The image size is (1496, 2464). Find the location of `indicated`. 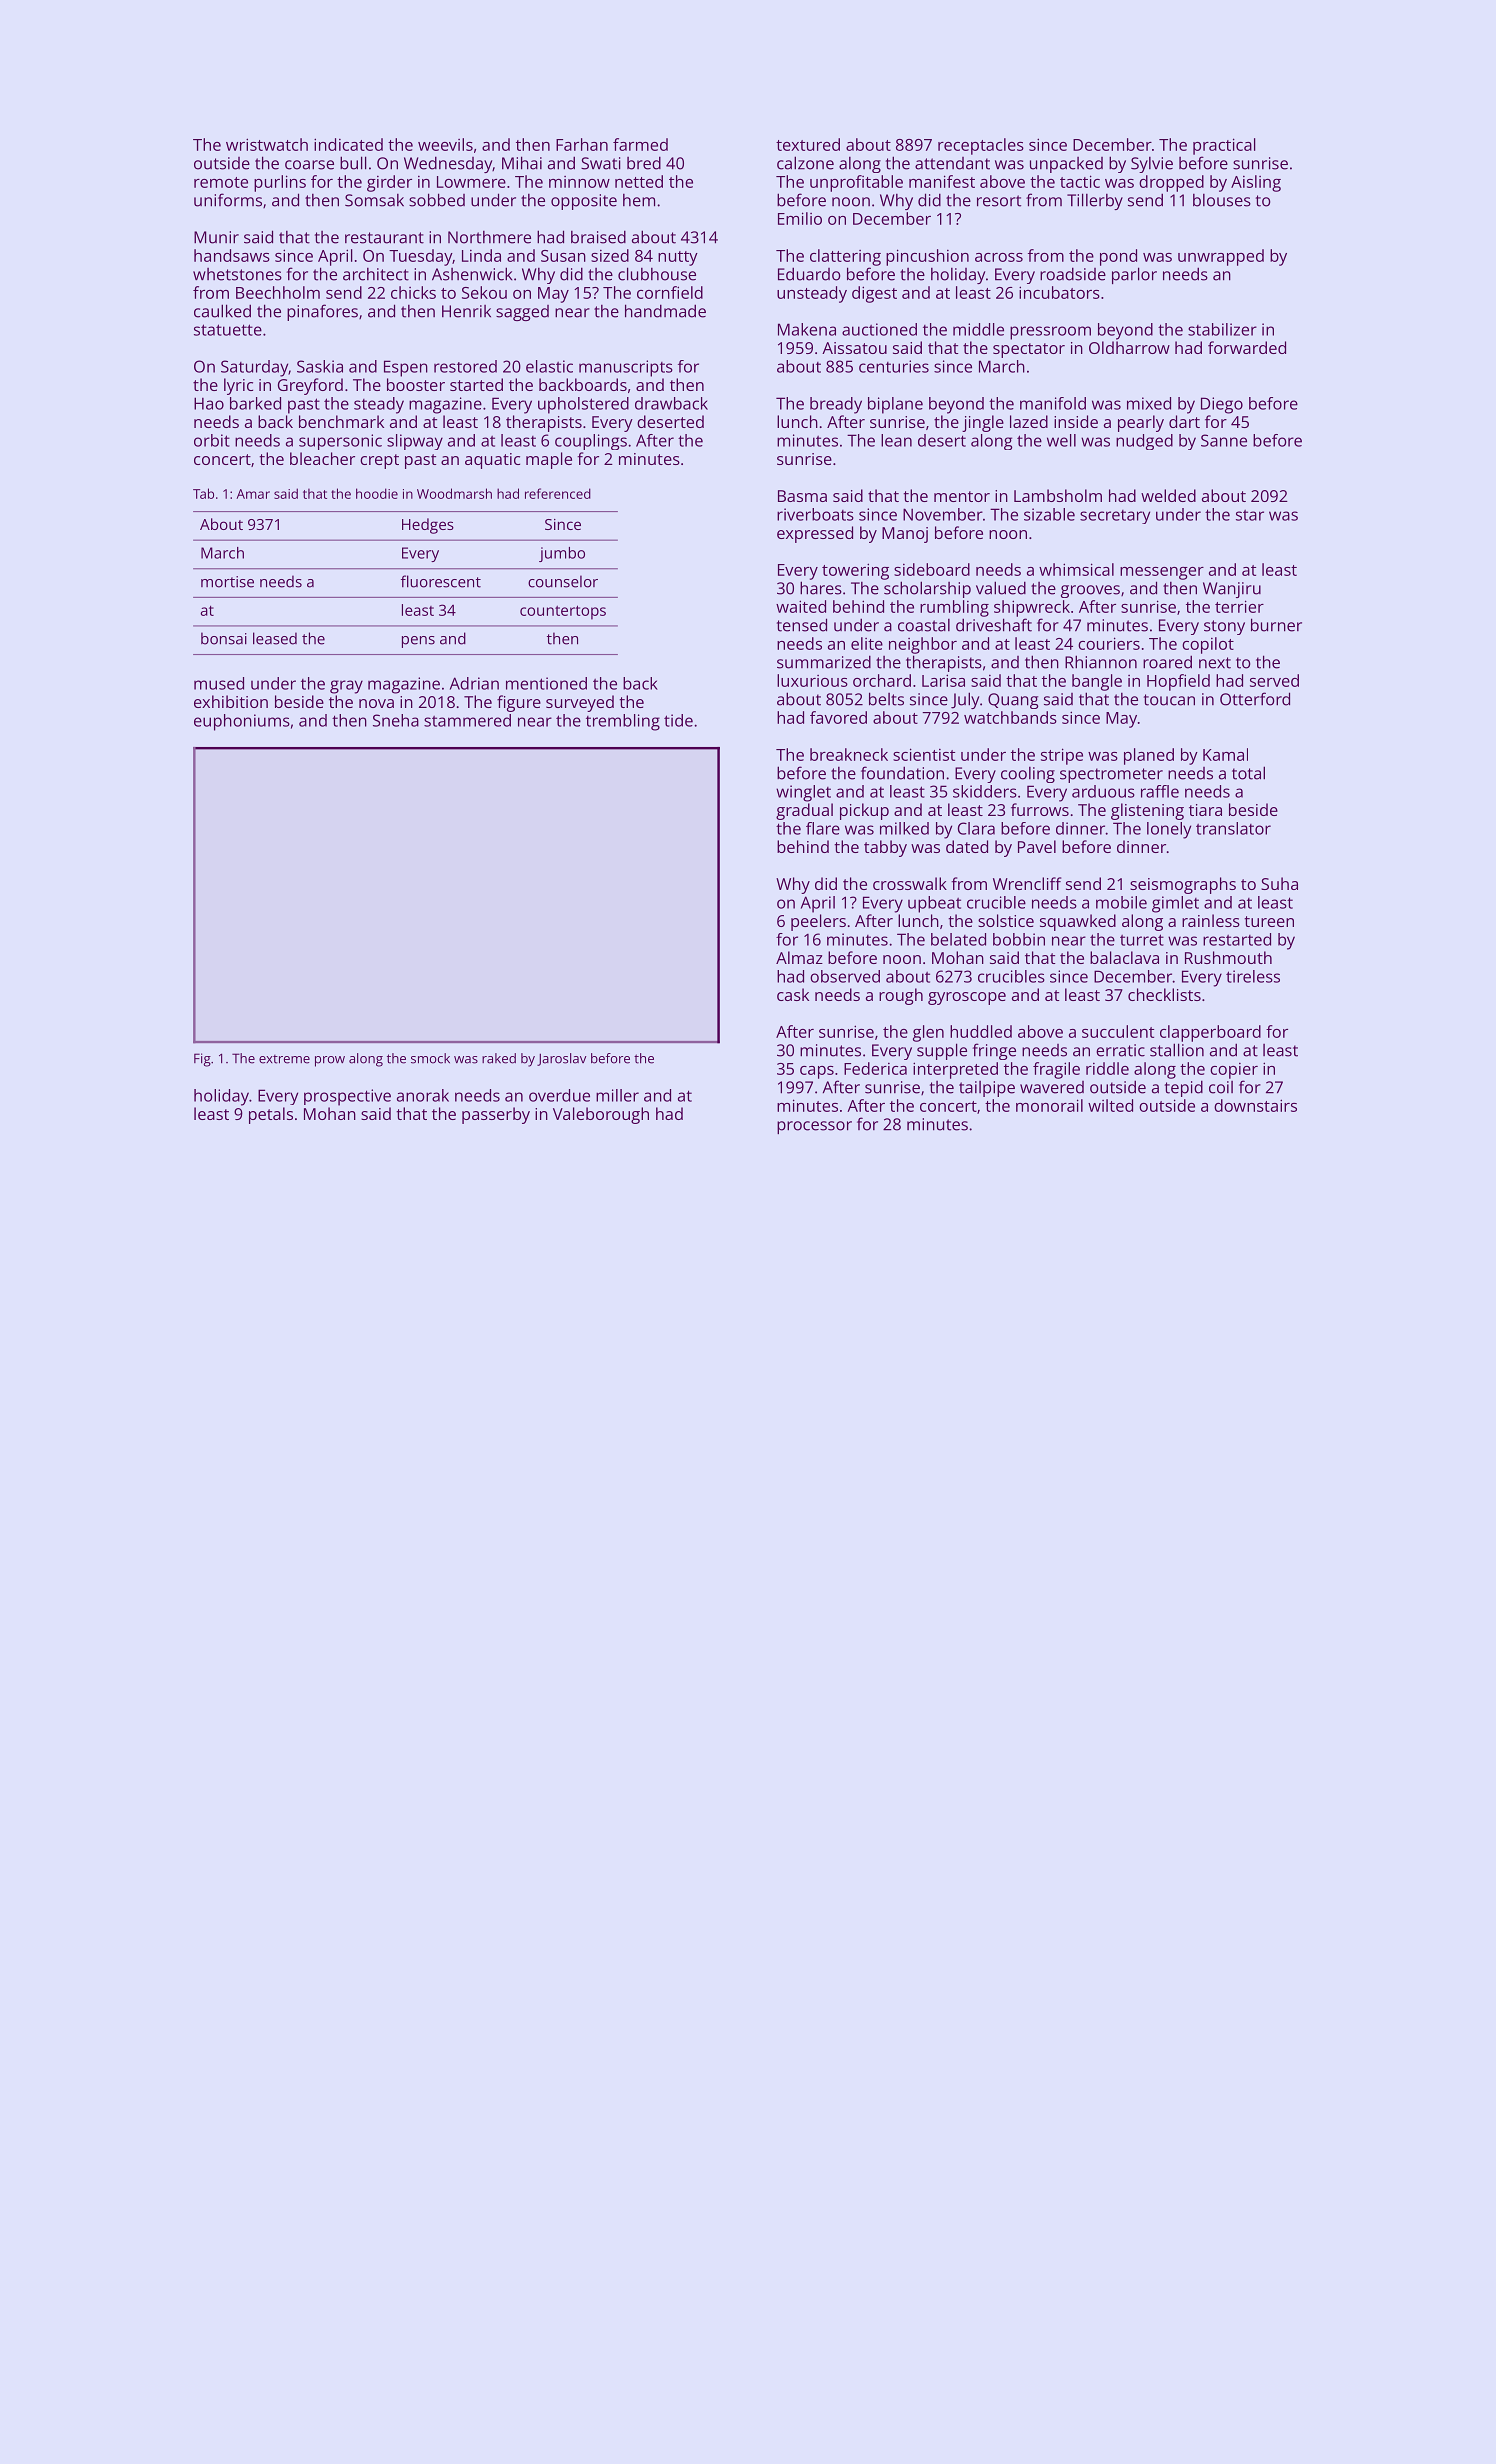

indicated is located at coordinates (348, 144).
